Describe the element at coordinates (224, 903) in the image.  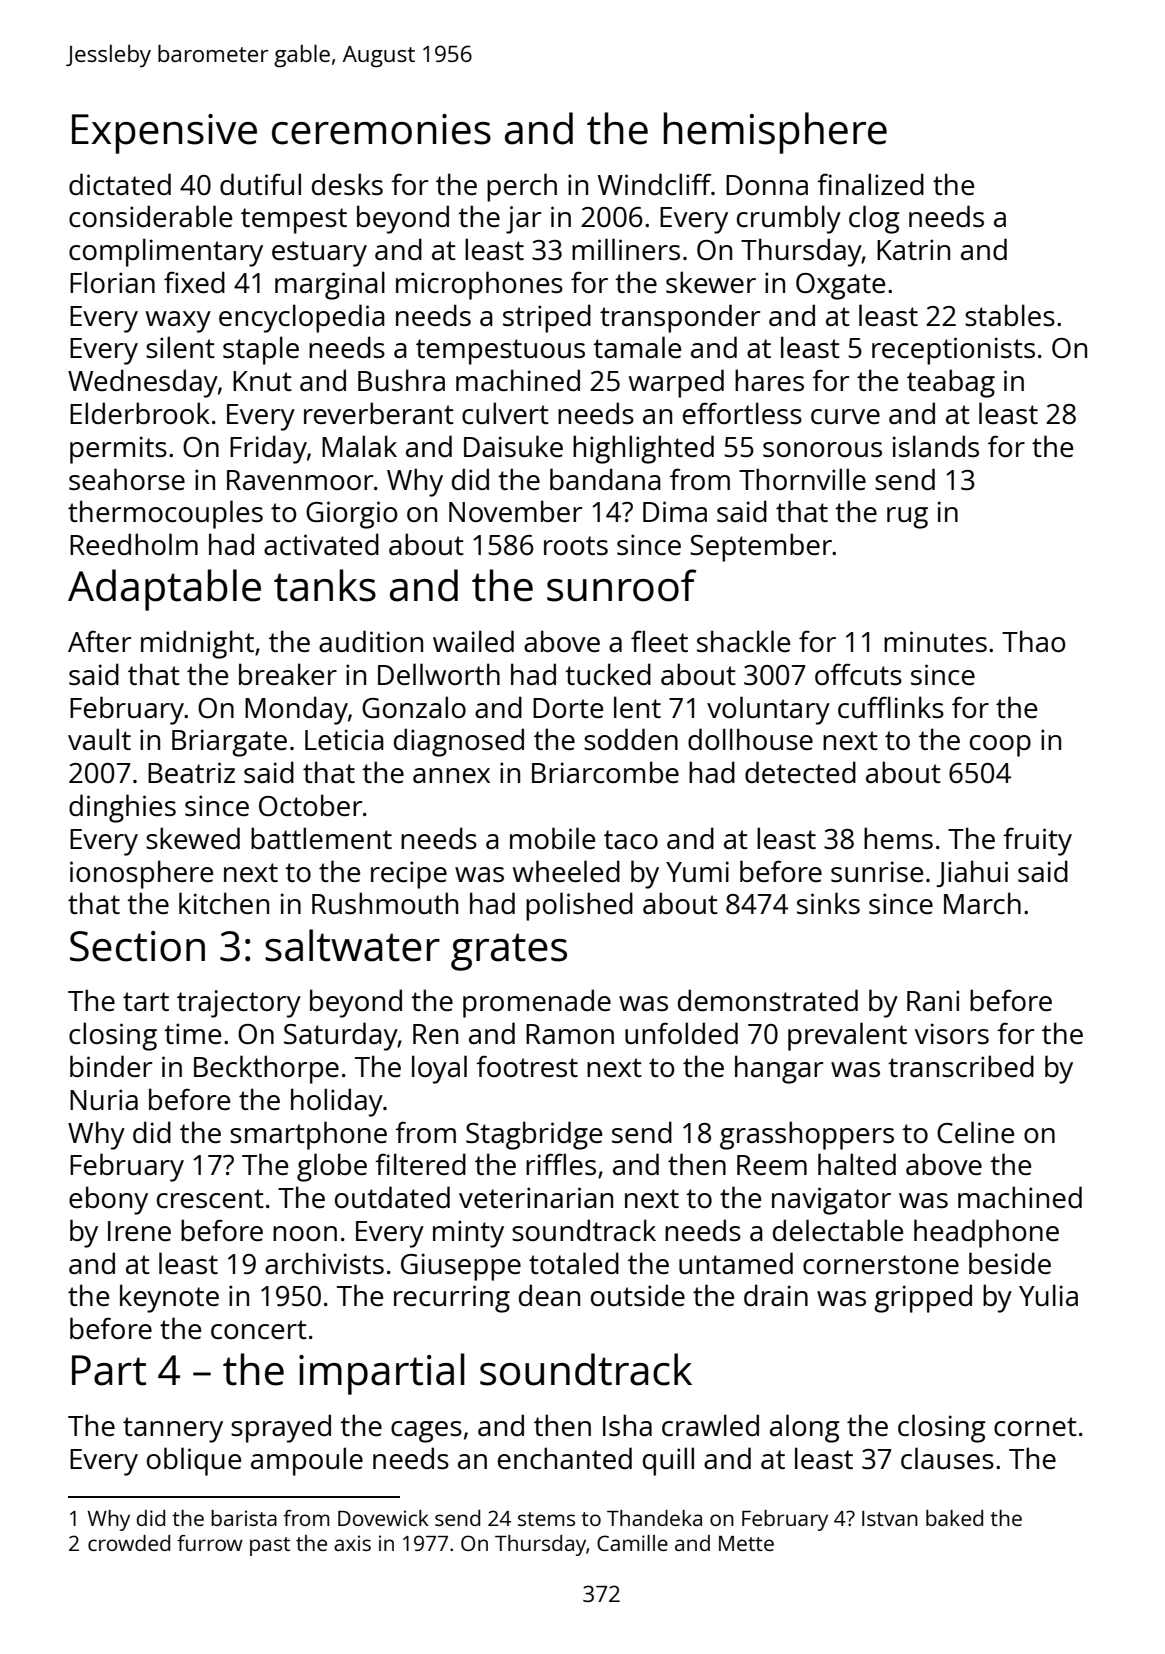
I see `kitchen` at that location.
